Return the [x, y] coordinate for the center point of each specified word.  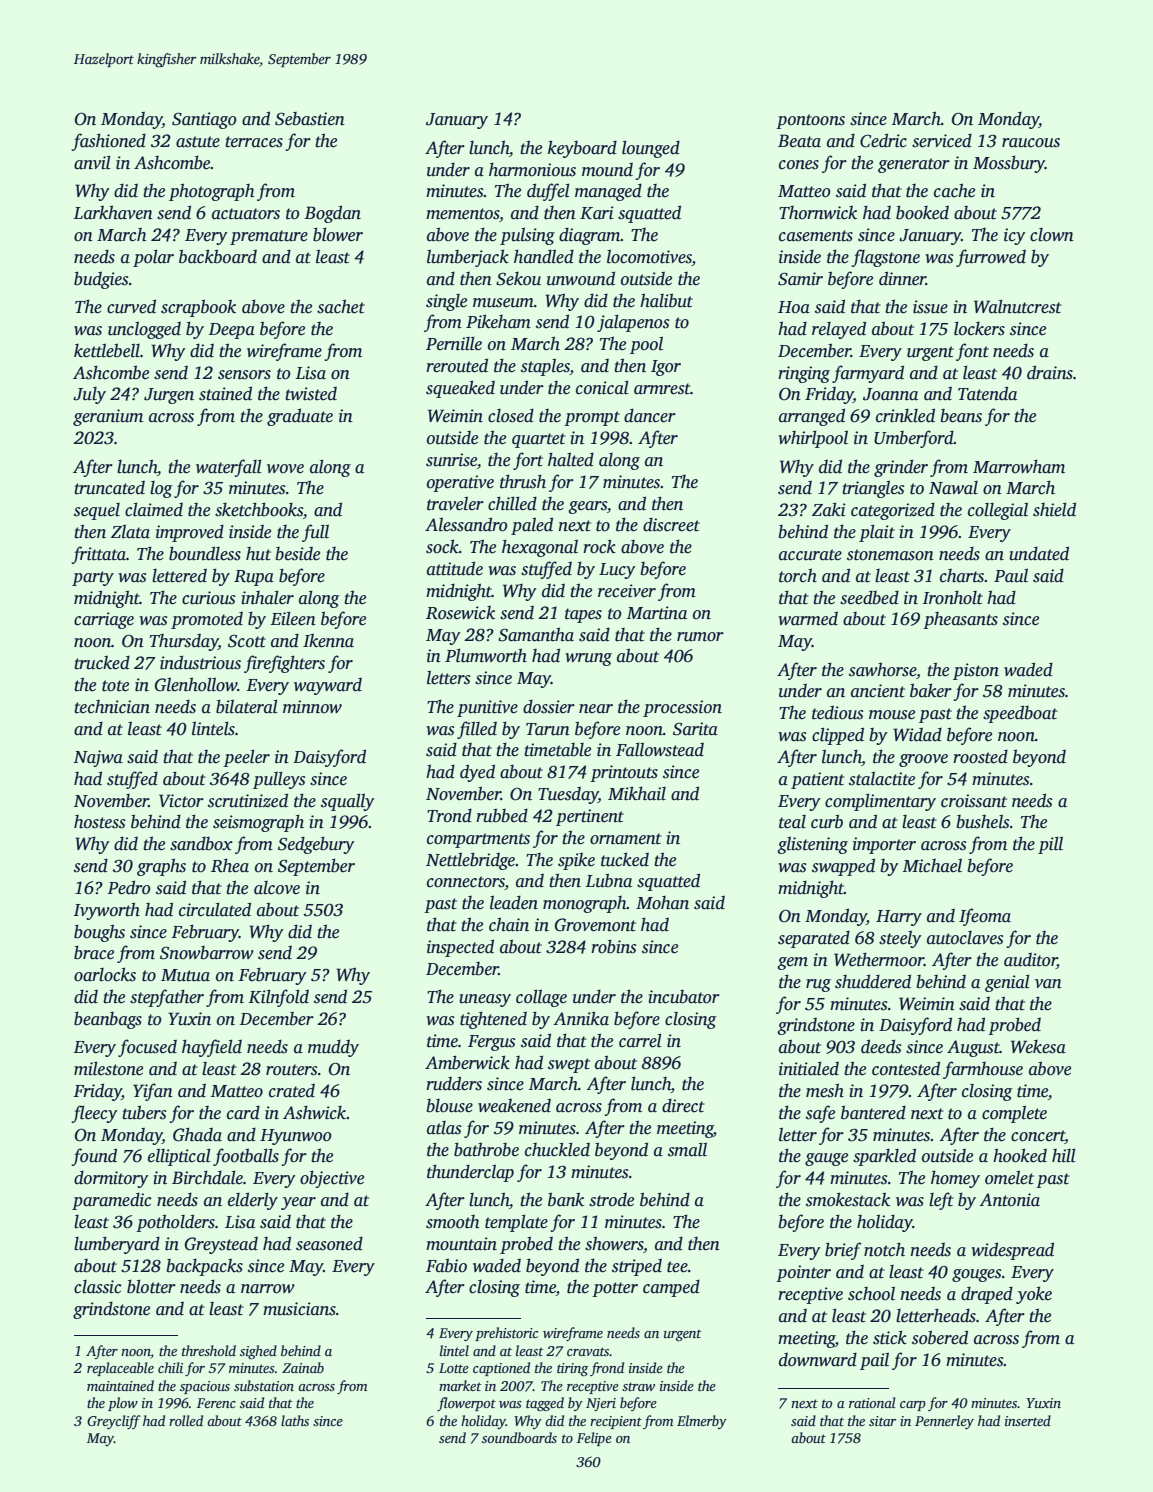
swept [569, 1065]
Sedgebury [316, 845]
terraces [254, 142]
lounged [651, 149]
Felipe [594, 1439]
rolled [186, 1420]
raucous [1031, 143]
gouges [976, 1275]
